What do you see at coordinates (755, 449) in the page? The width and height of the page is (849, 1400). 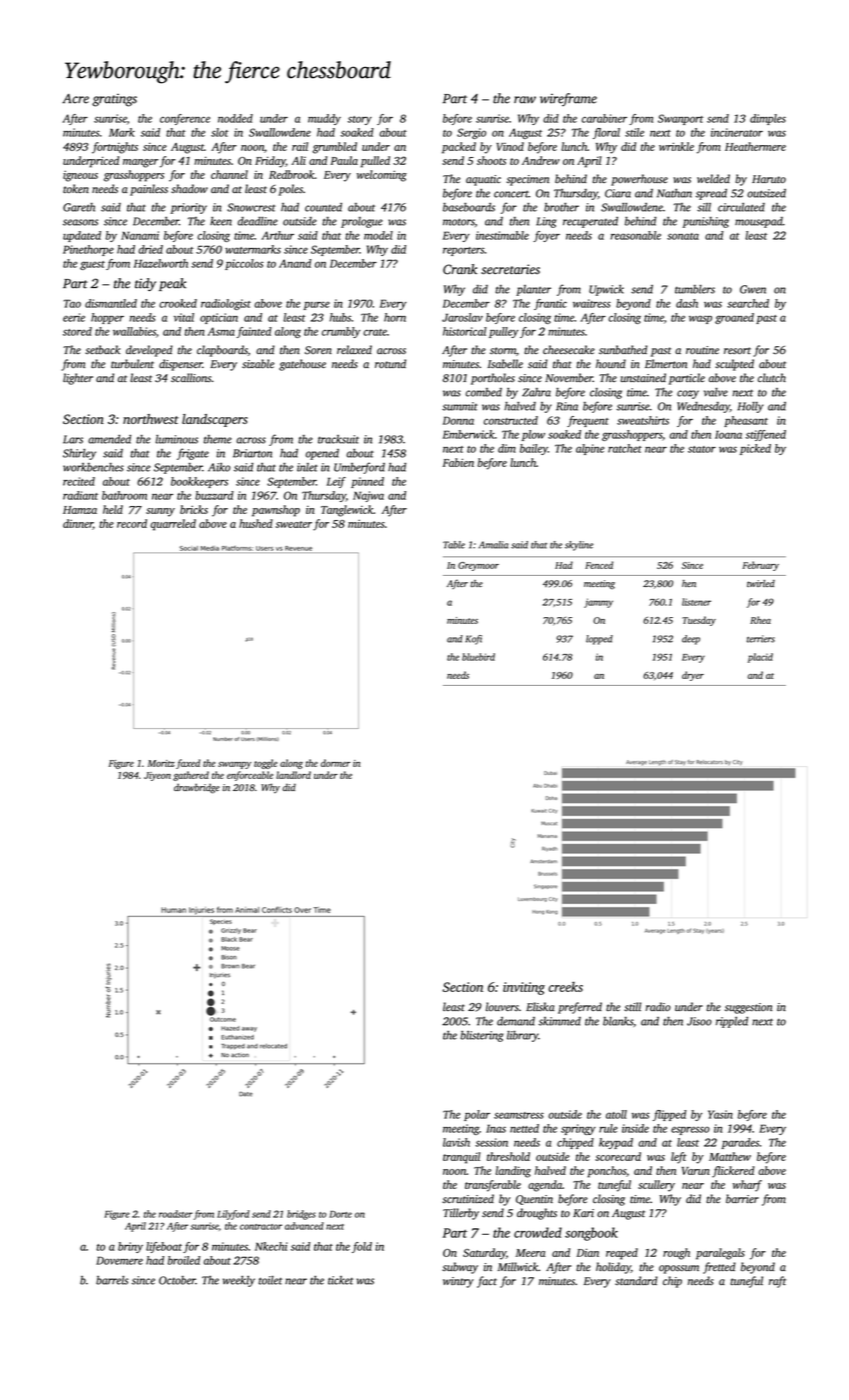 I see `picked` at bounding box center [755, 449].
